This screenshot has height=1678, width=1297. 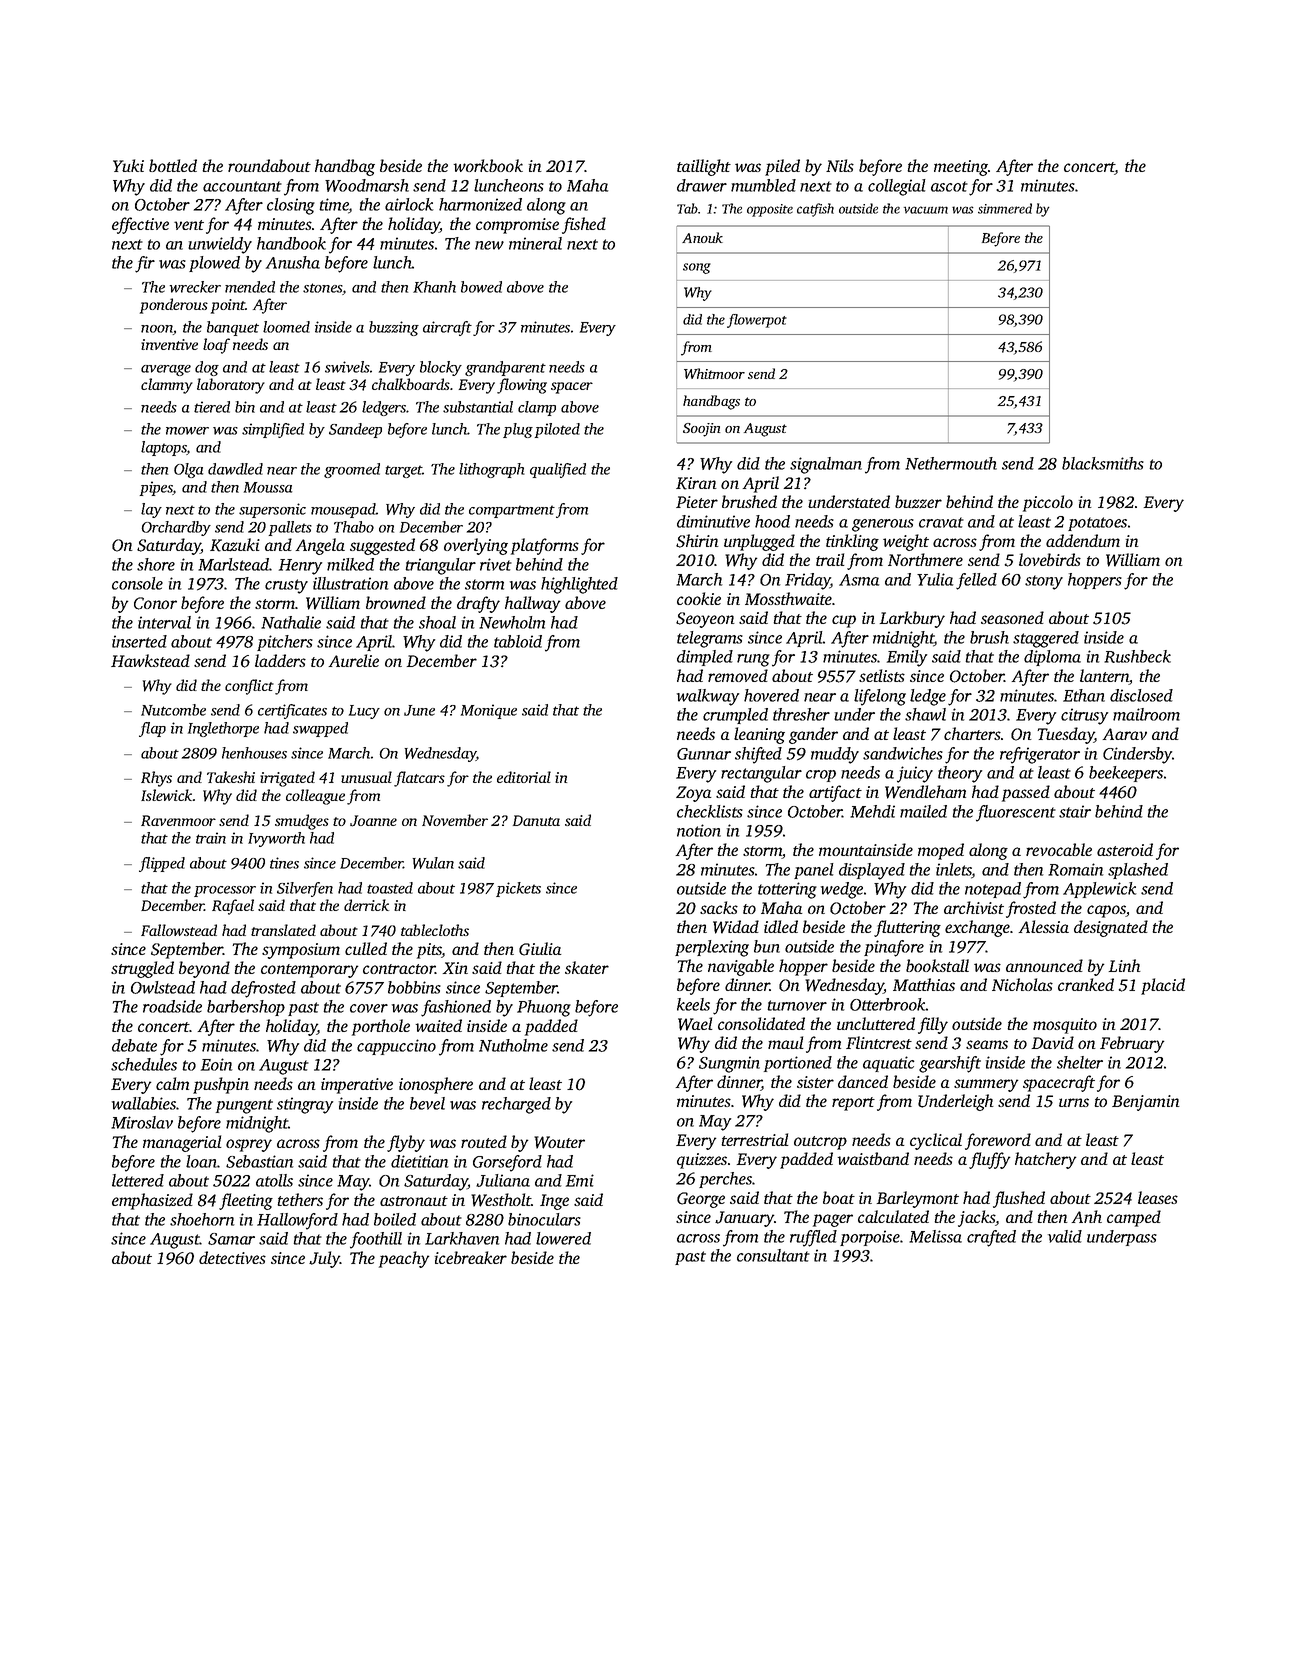 I want to click on Rhys, so click(x=156, y=779).
